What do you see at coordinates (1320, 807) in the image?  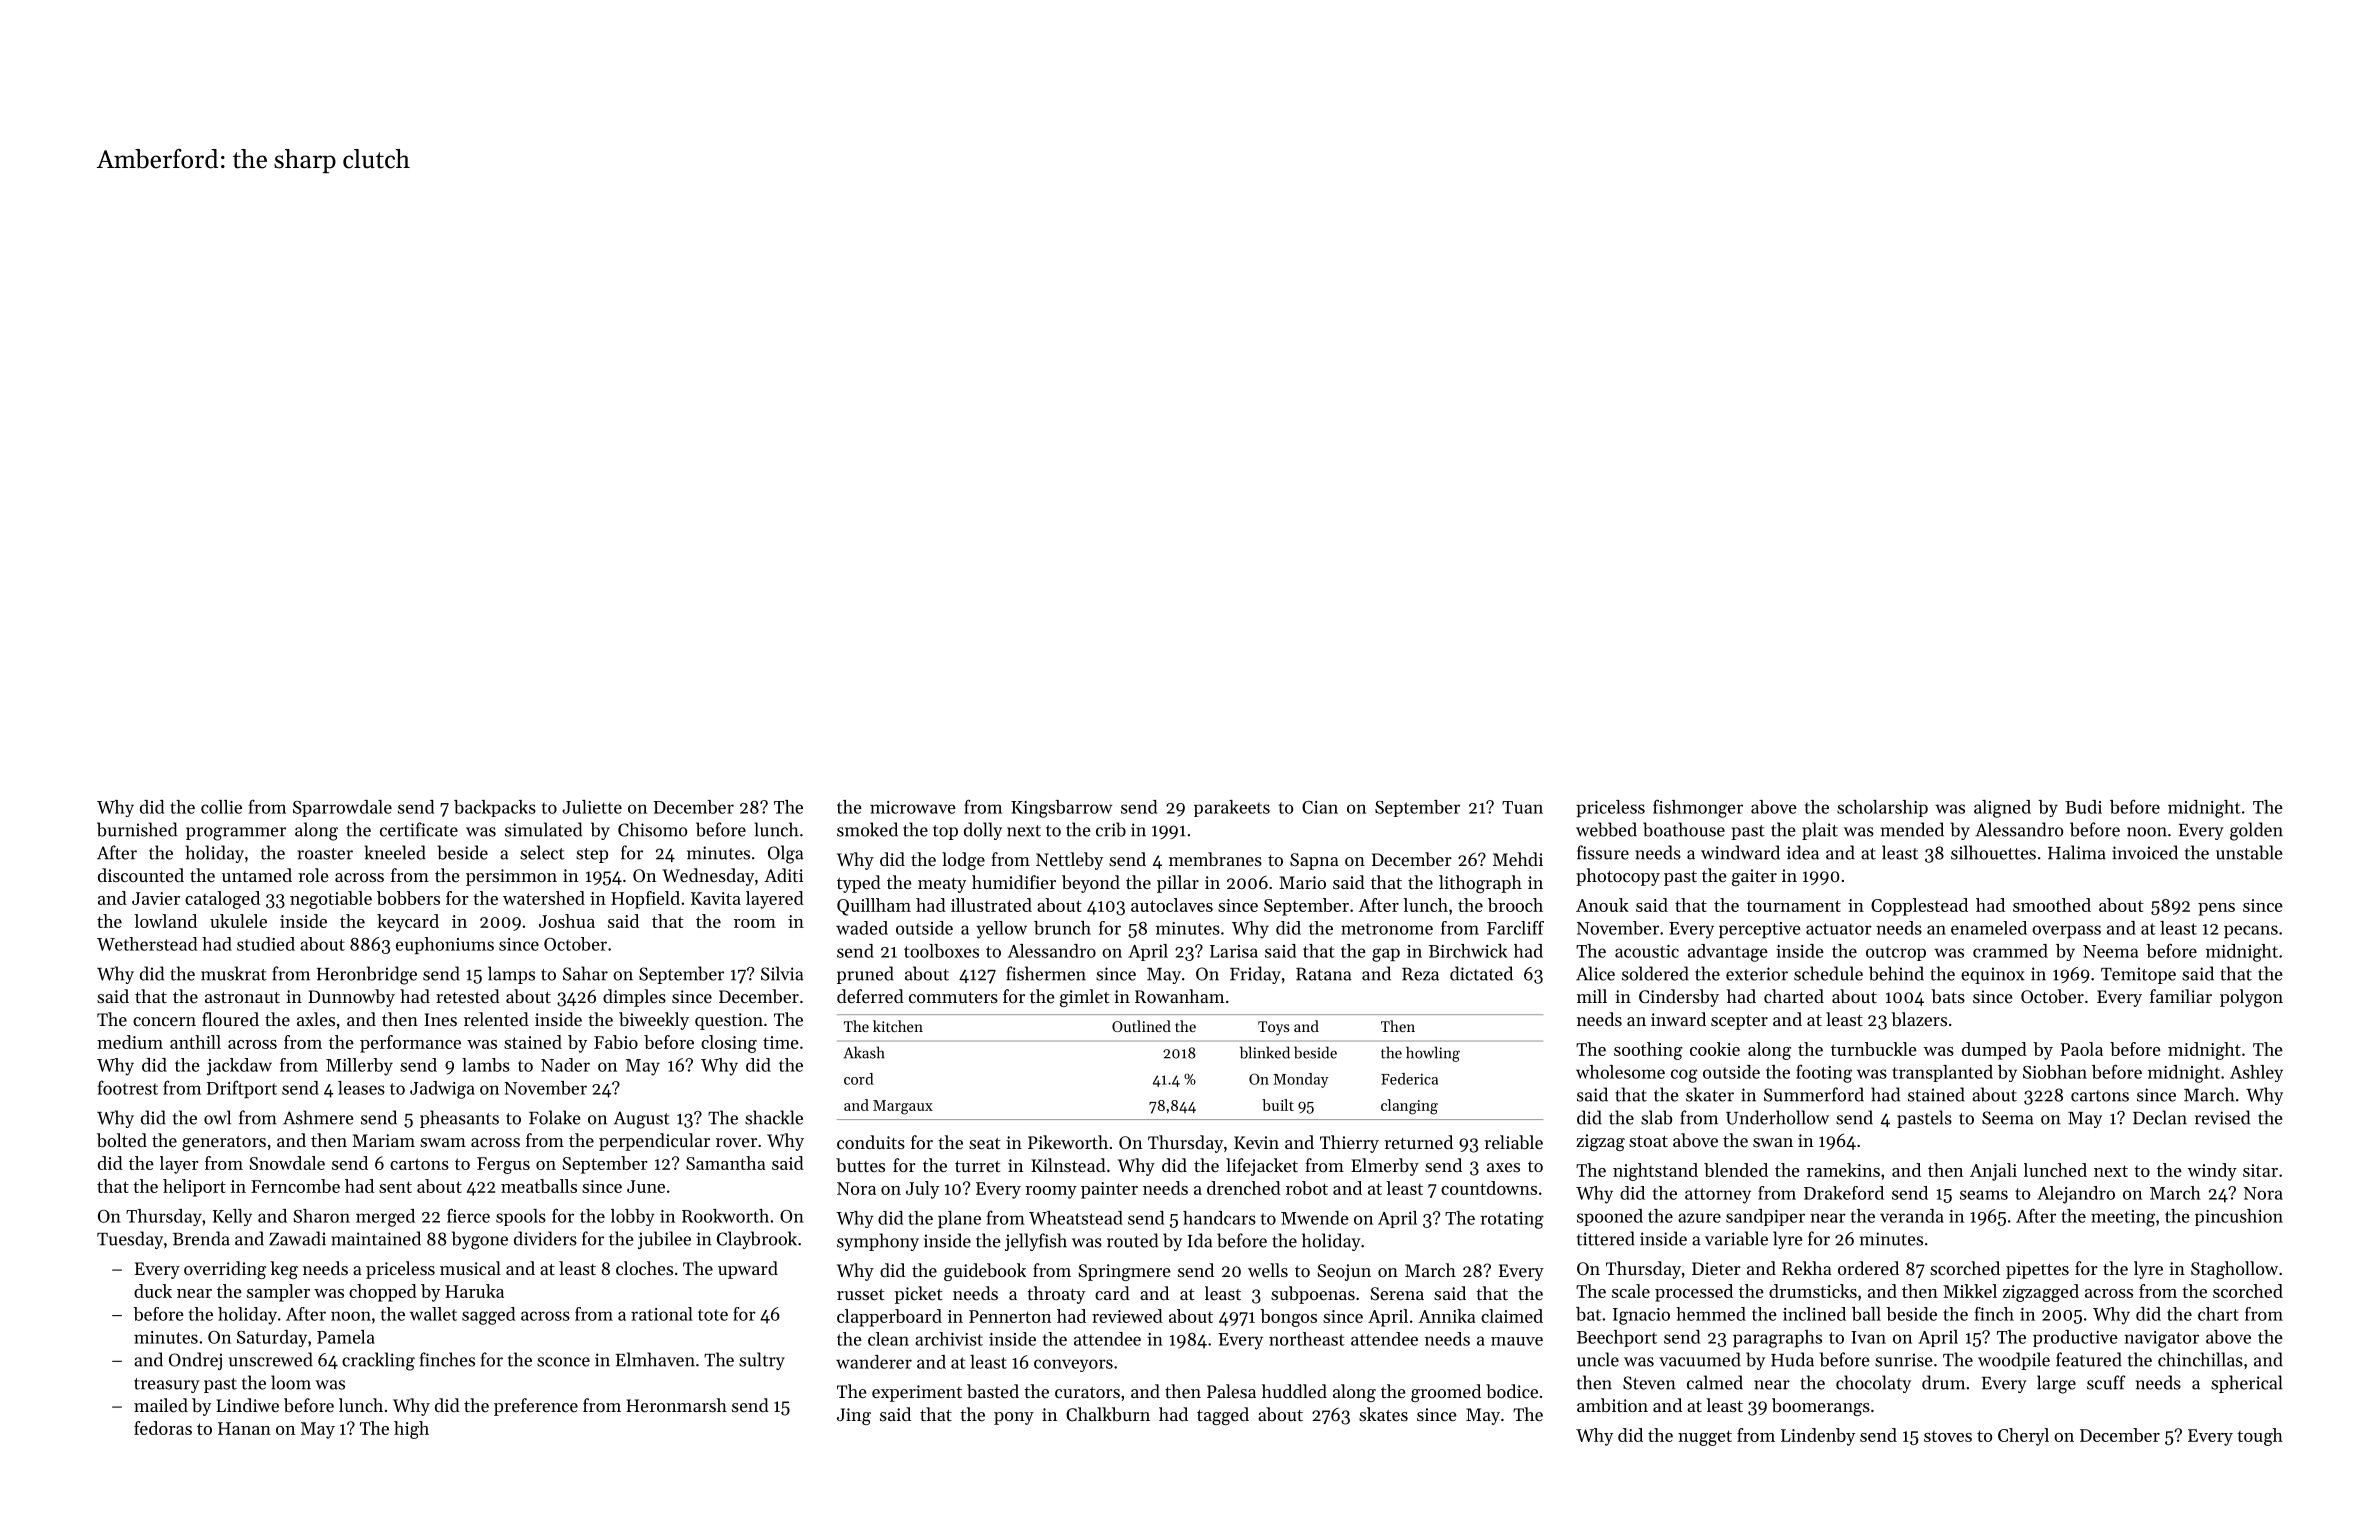 I see `Cian` at bounding box center [1320, 807].
